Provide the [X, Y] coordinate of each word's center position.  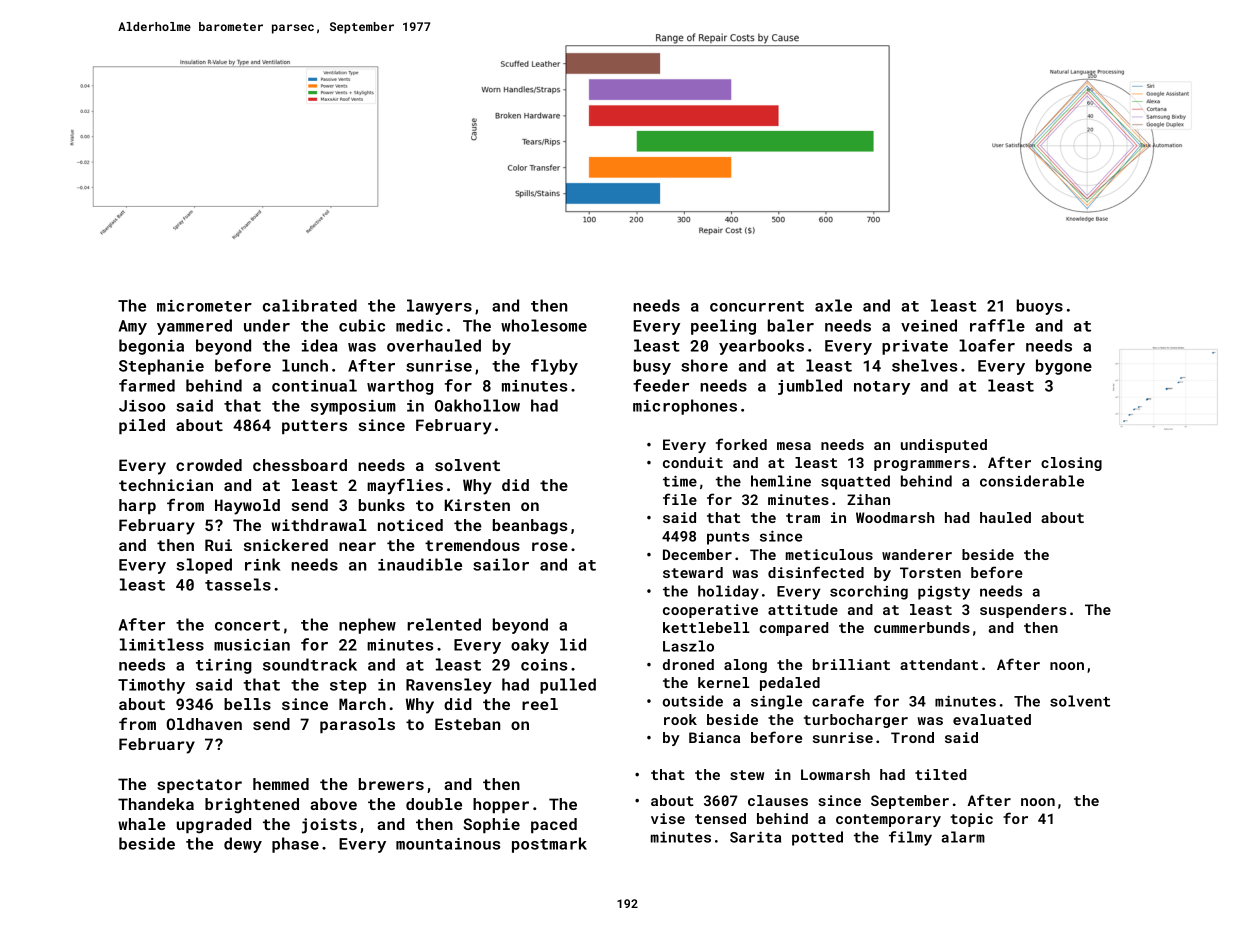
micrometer [204, 306]
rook [680, 719]
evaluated [992, 719]
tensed [720, 818]
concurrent [757, 306]
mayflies [405, 486]
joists [329, 826]
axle [833, 305]
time [680, 481]
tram [803, 518]
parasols [357, 725]
